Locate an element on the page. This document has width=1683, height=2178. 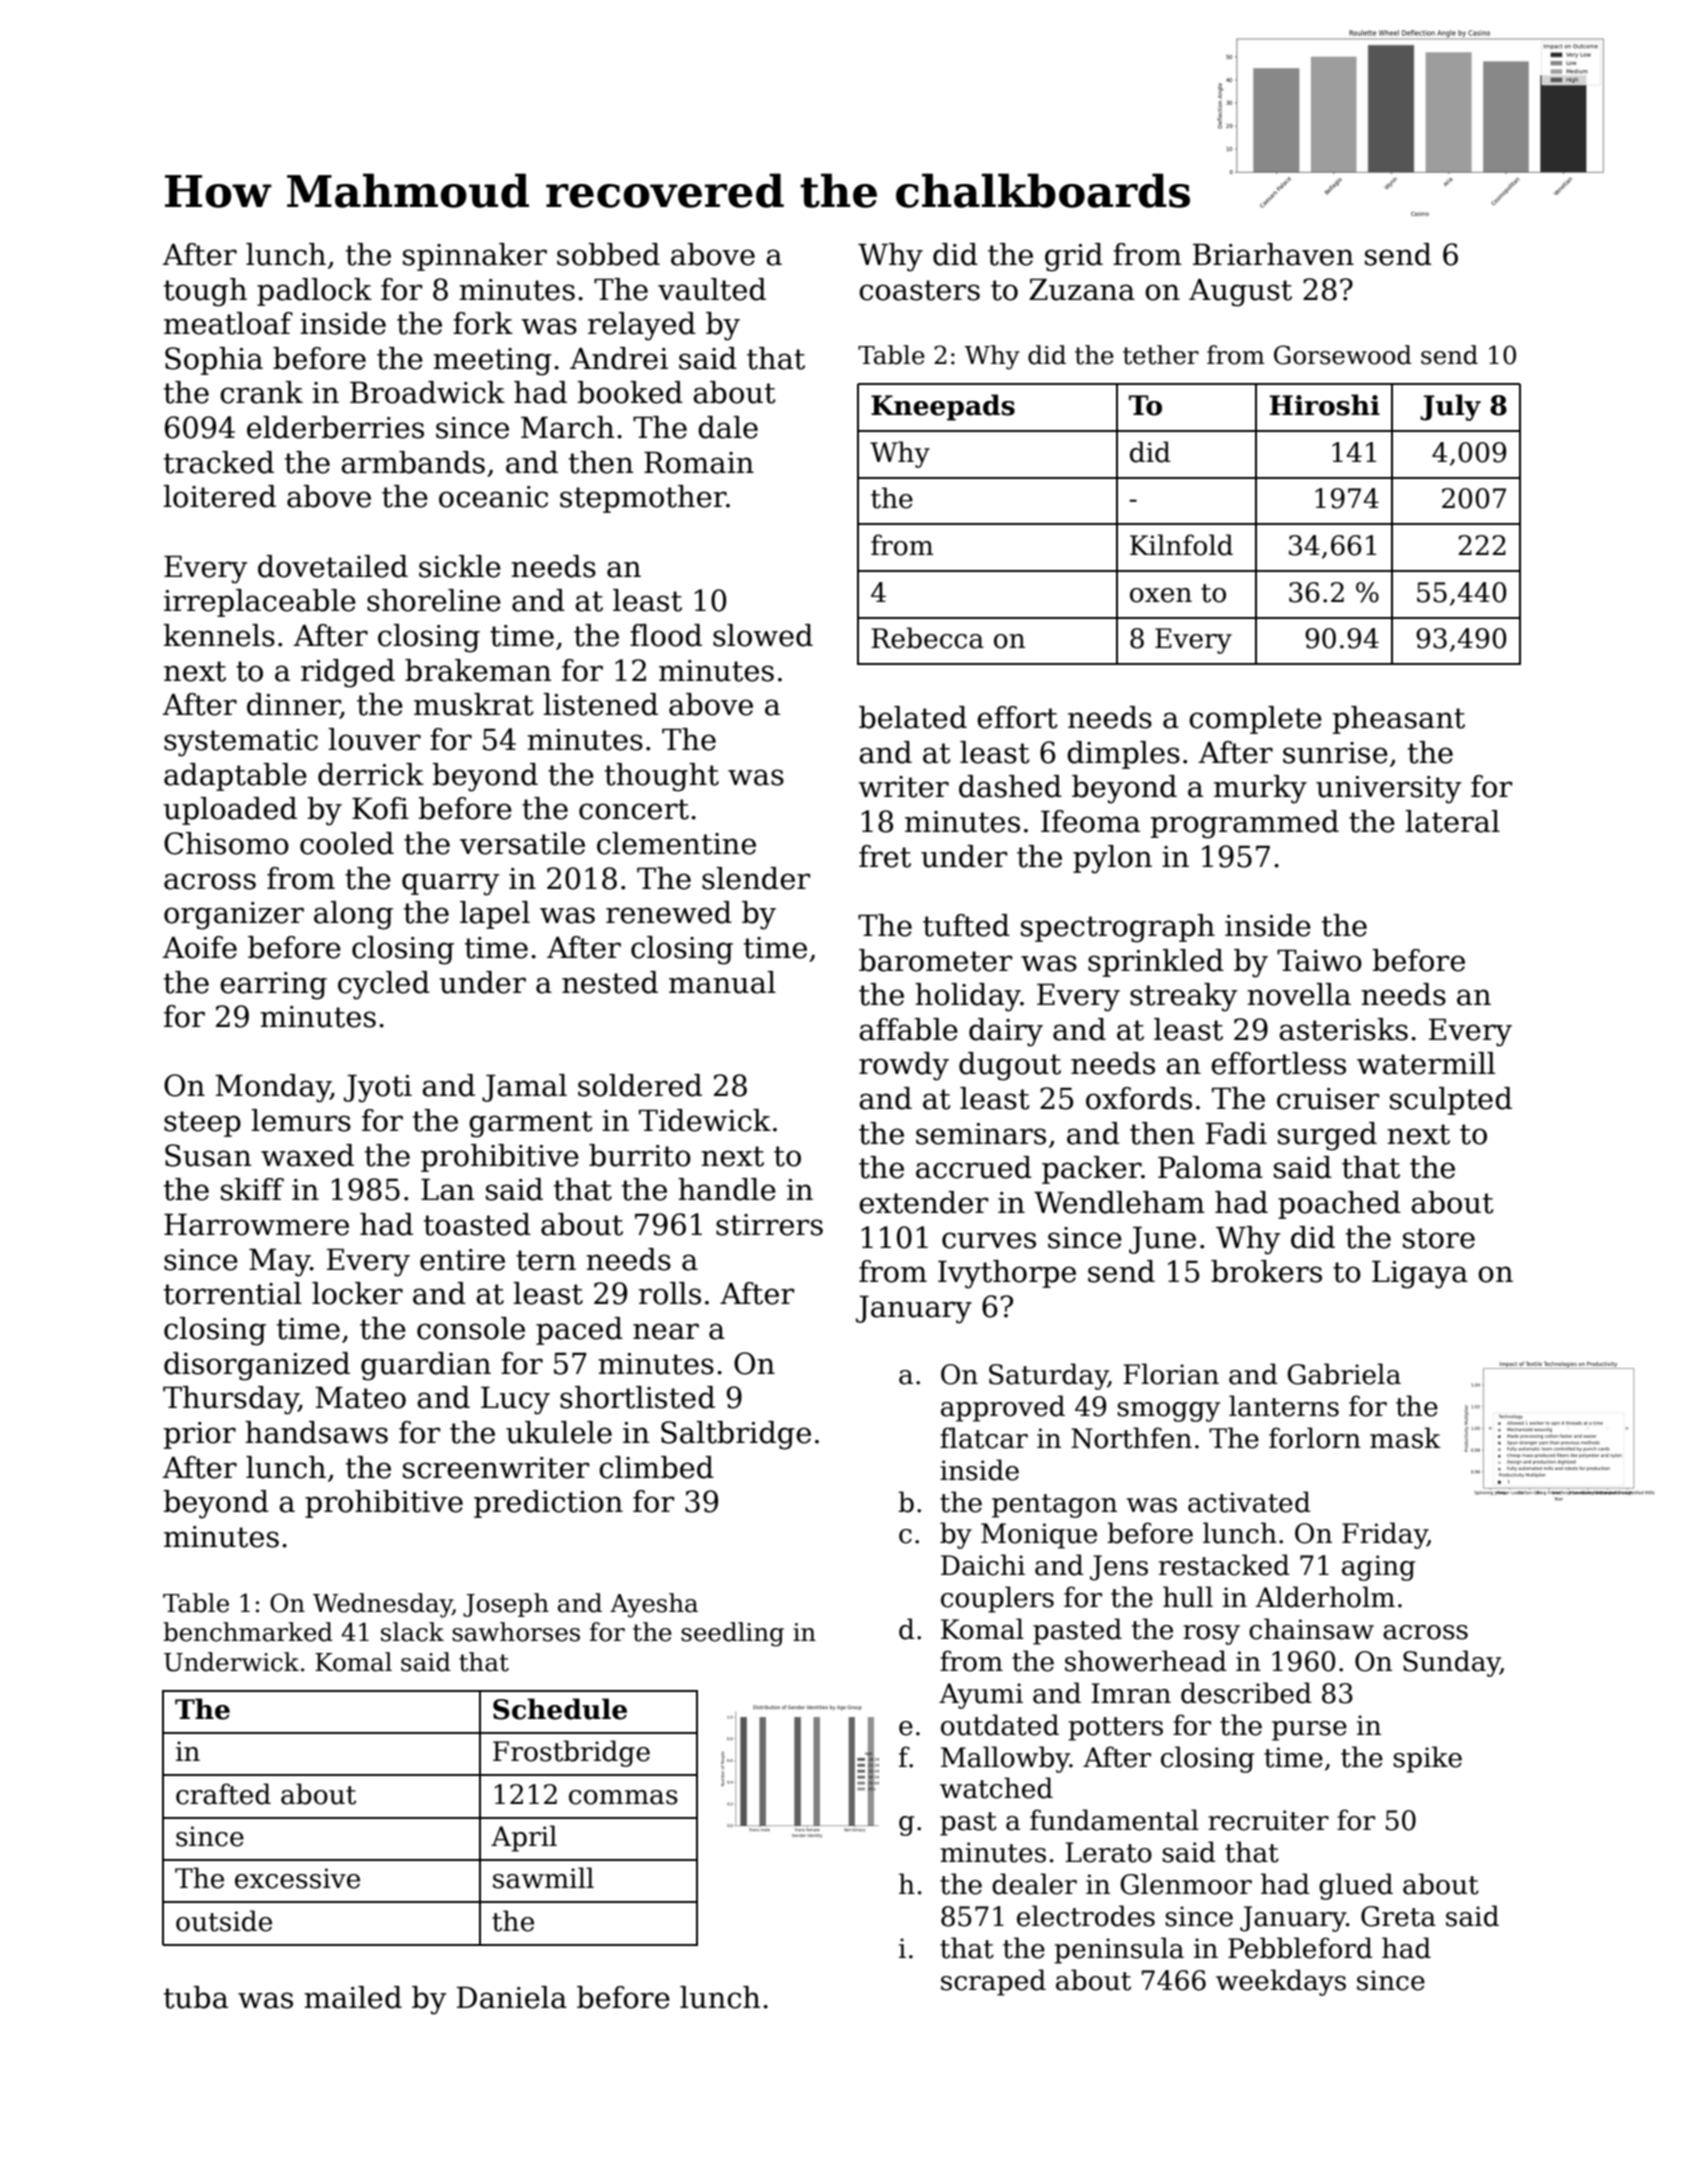
Susan is located at coordinates (208, 1155).
